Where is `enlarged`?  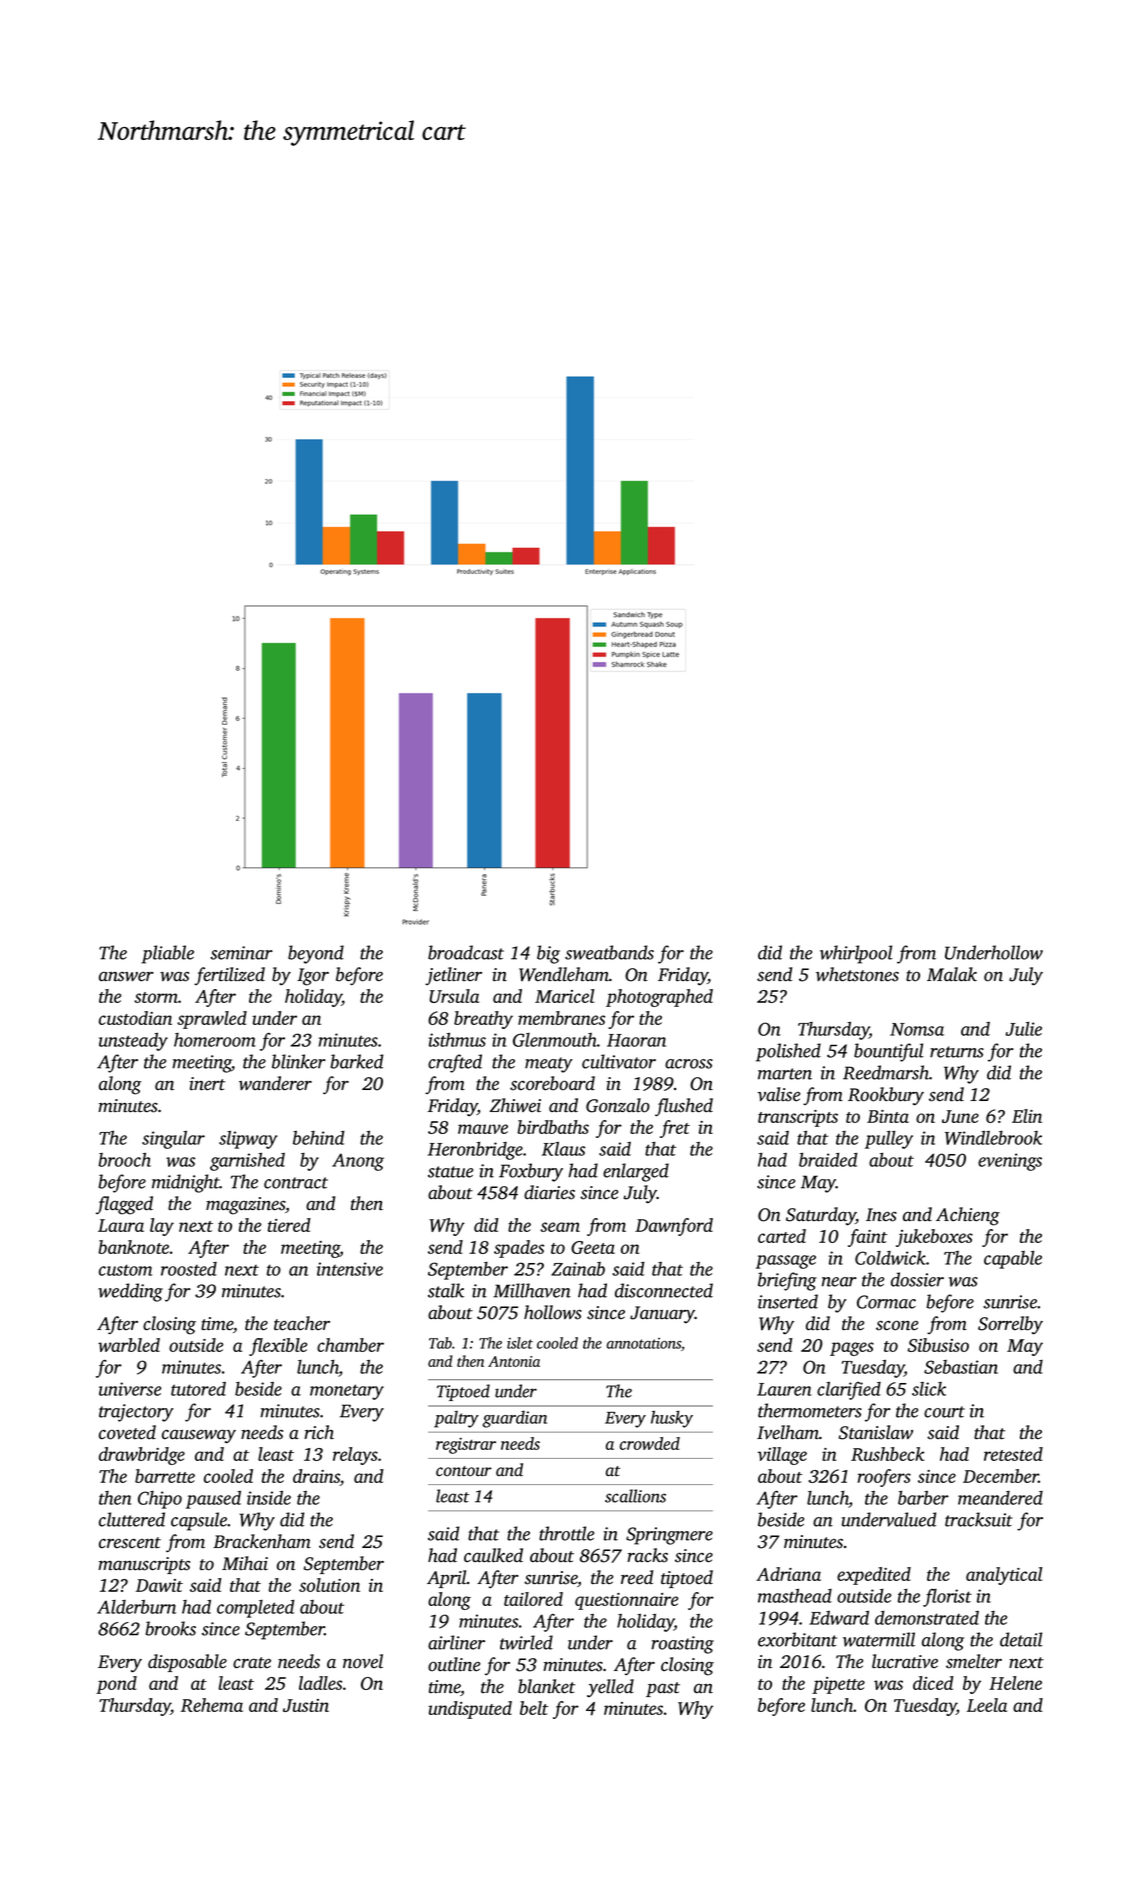 enlarged is located at coordinates (636, 1172).
